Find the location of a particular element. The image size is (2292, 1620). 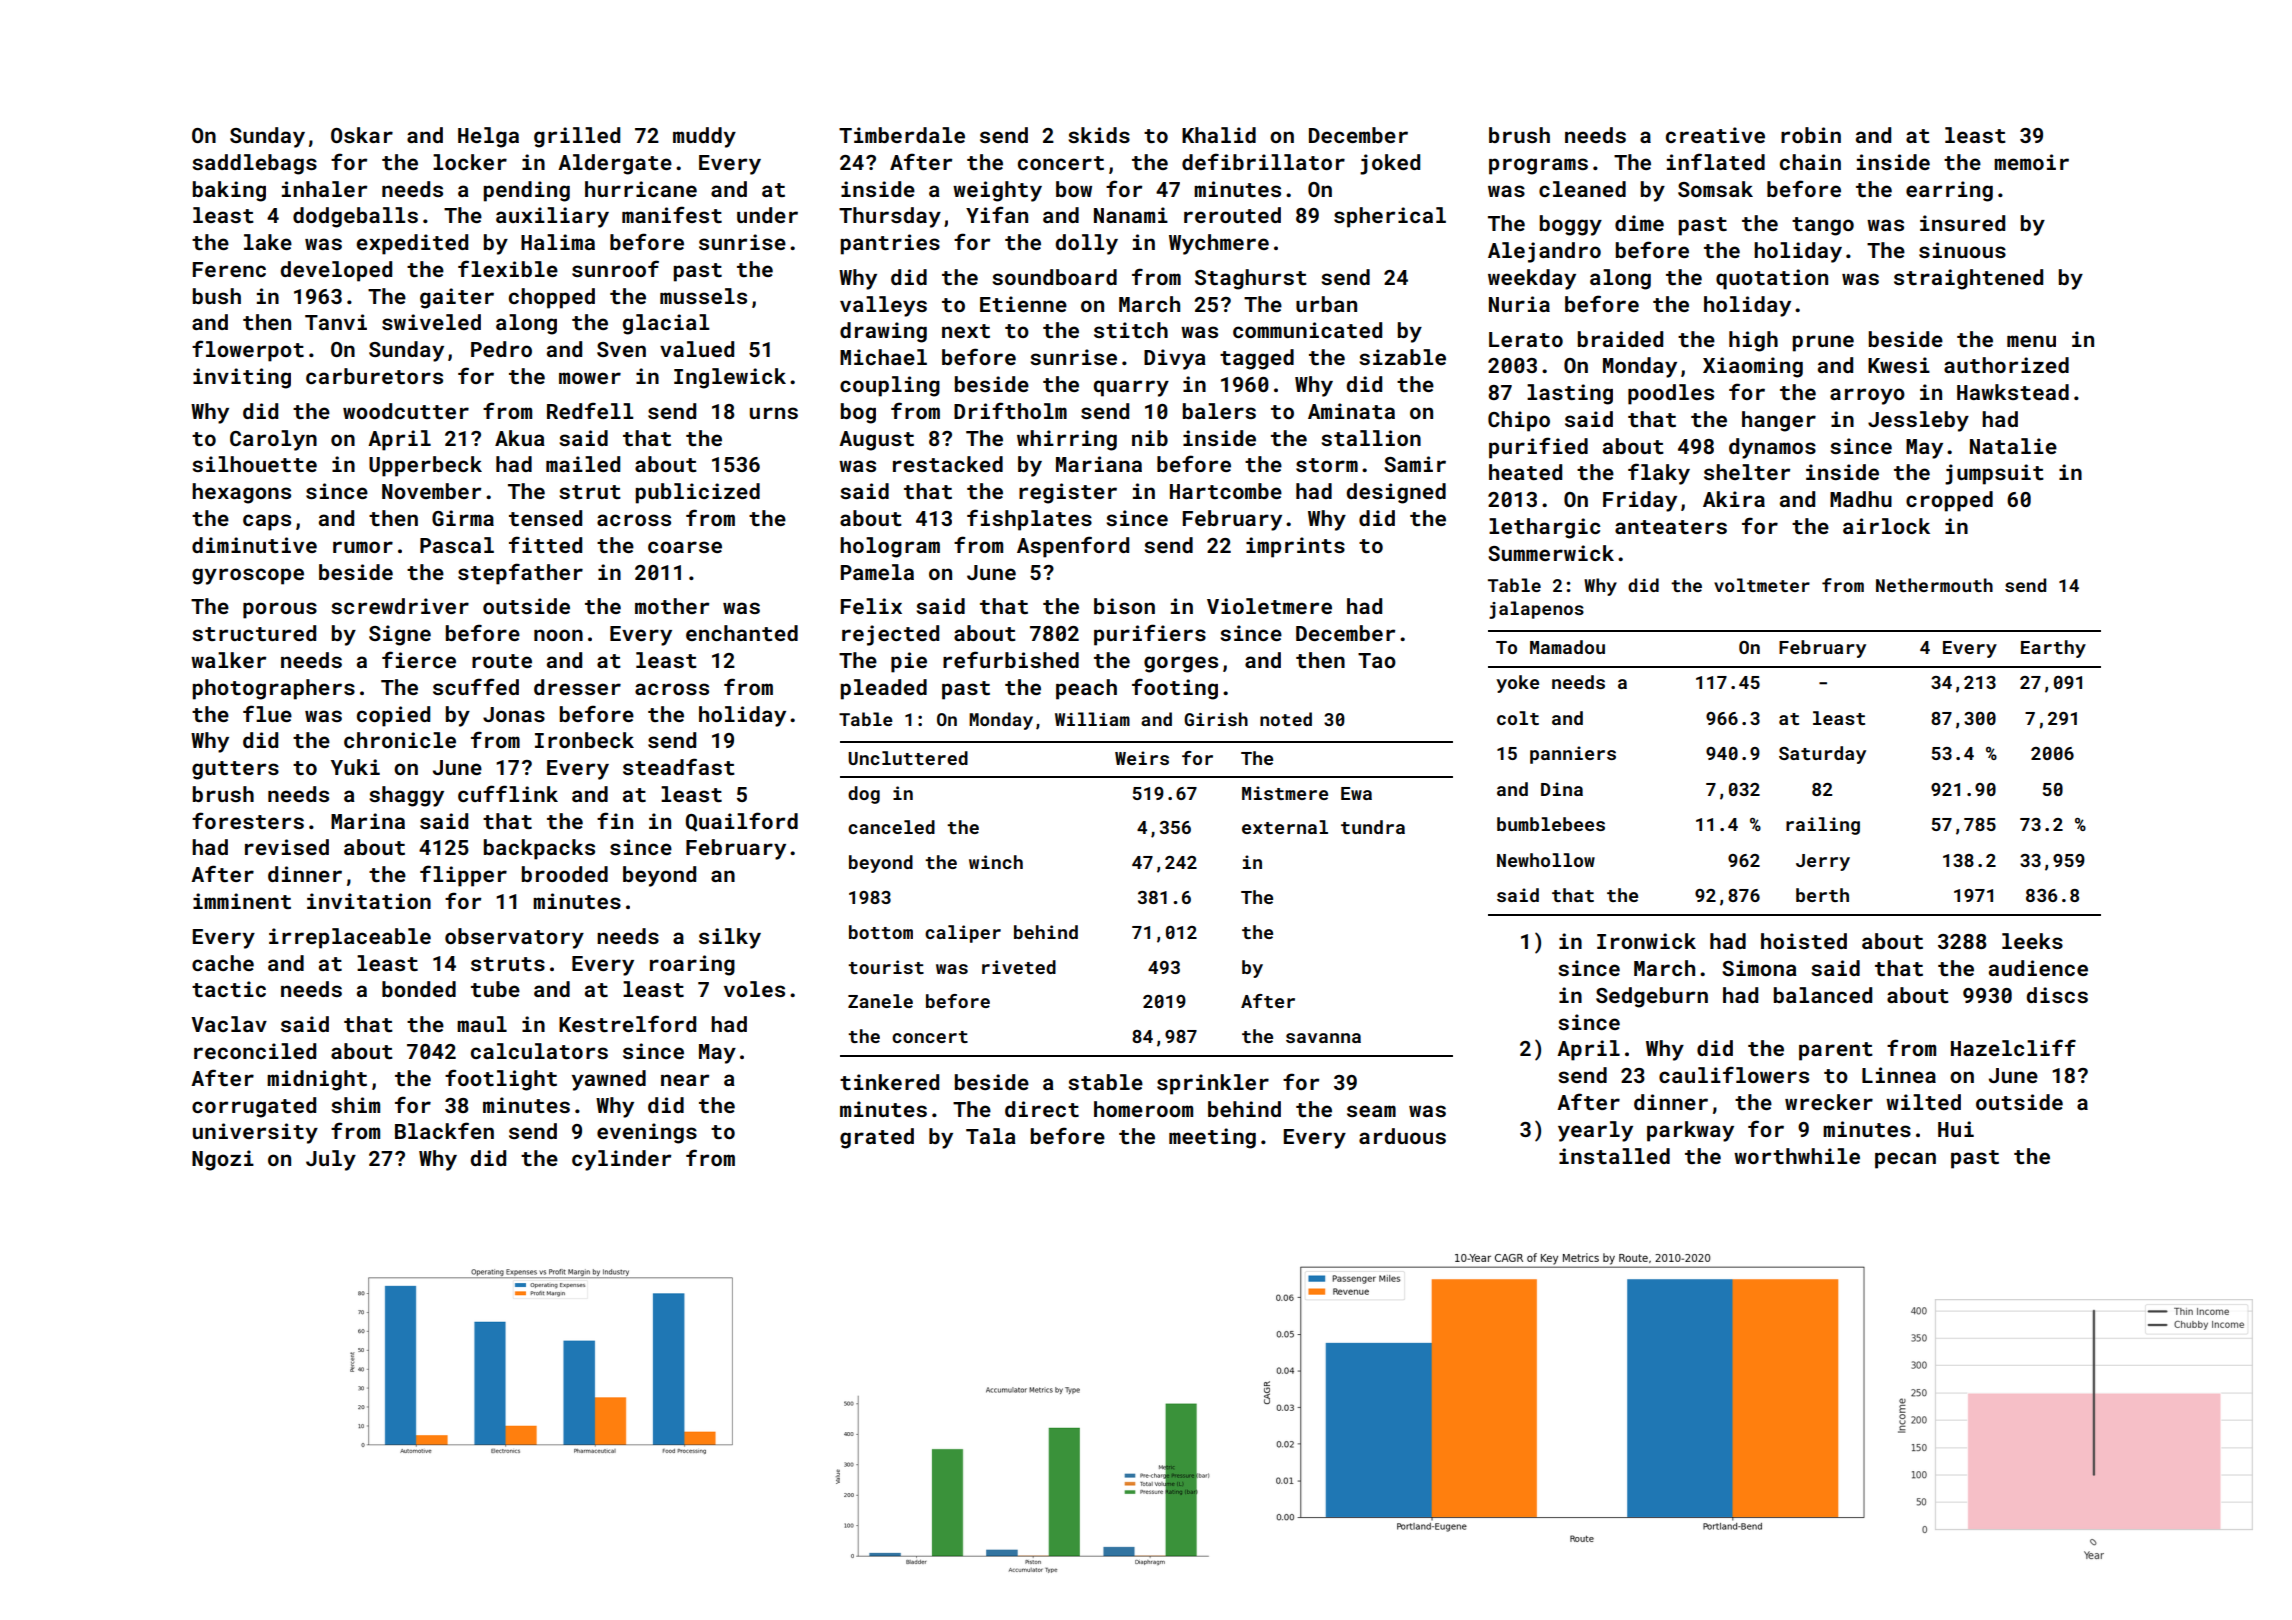

Ngozi is located at coordinates (223, 1160).
